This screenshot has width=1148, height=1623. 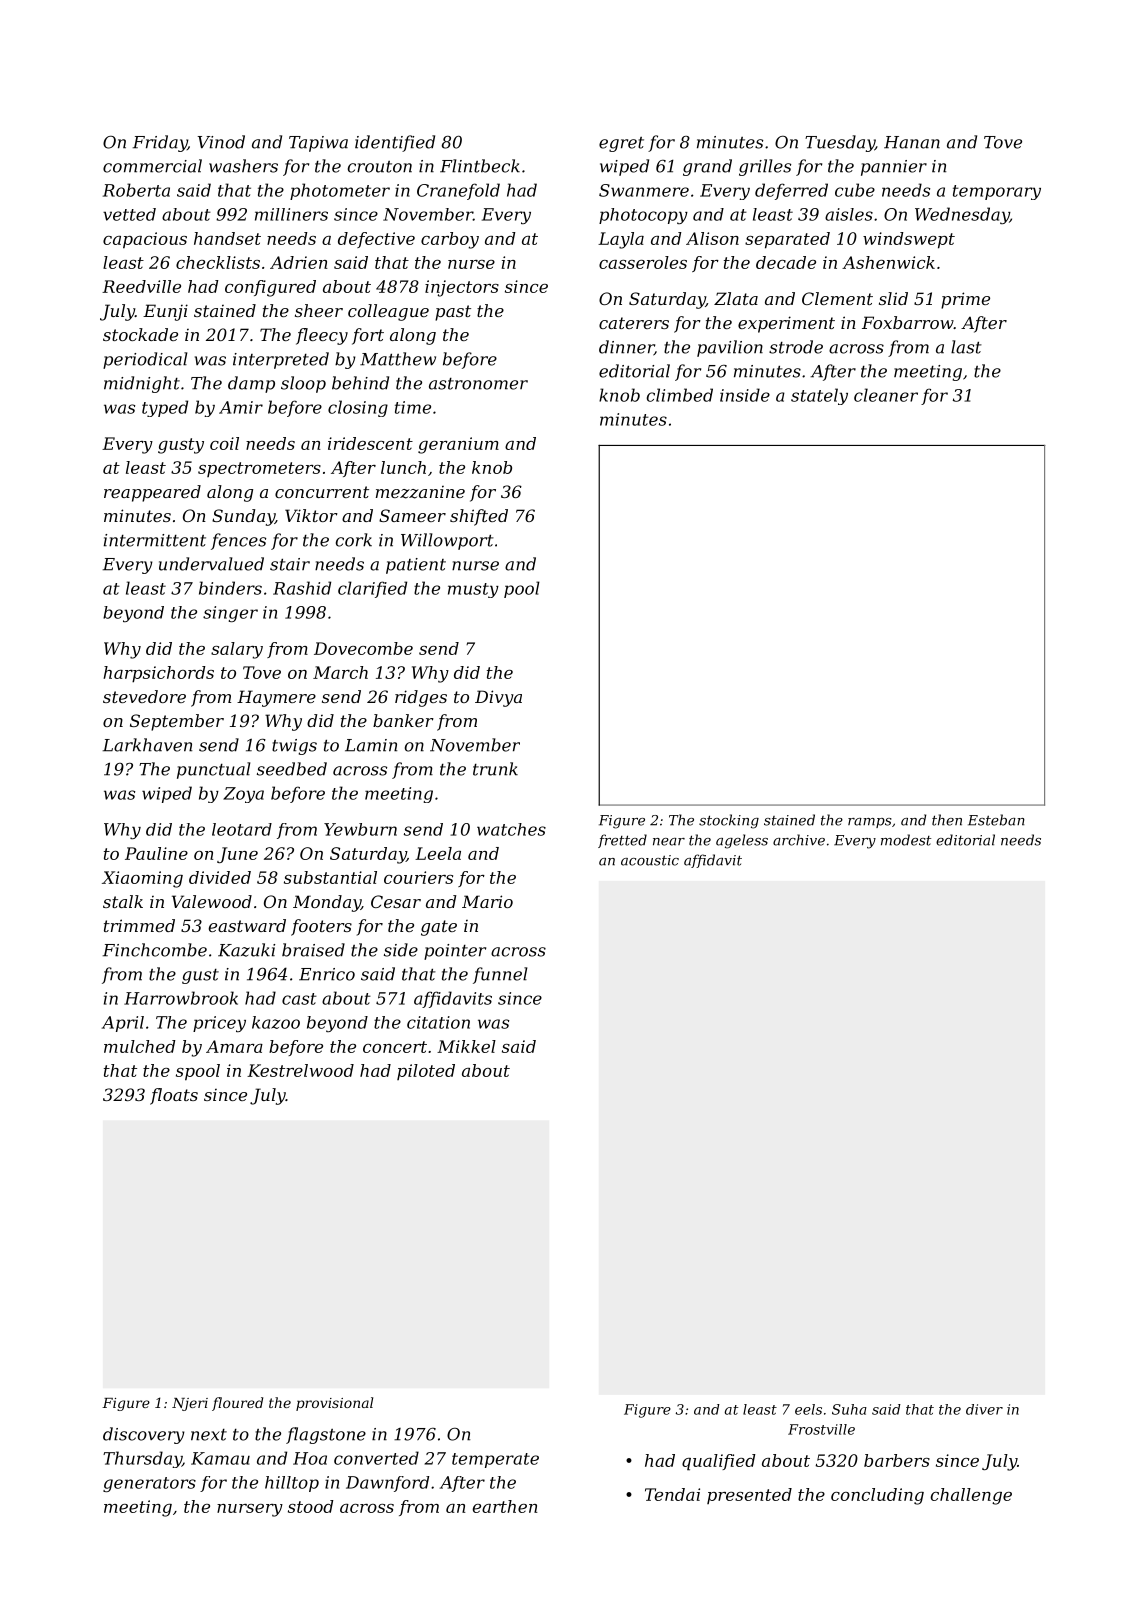 I want to click on June, so click(x=237, y=855).
